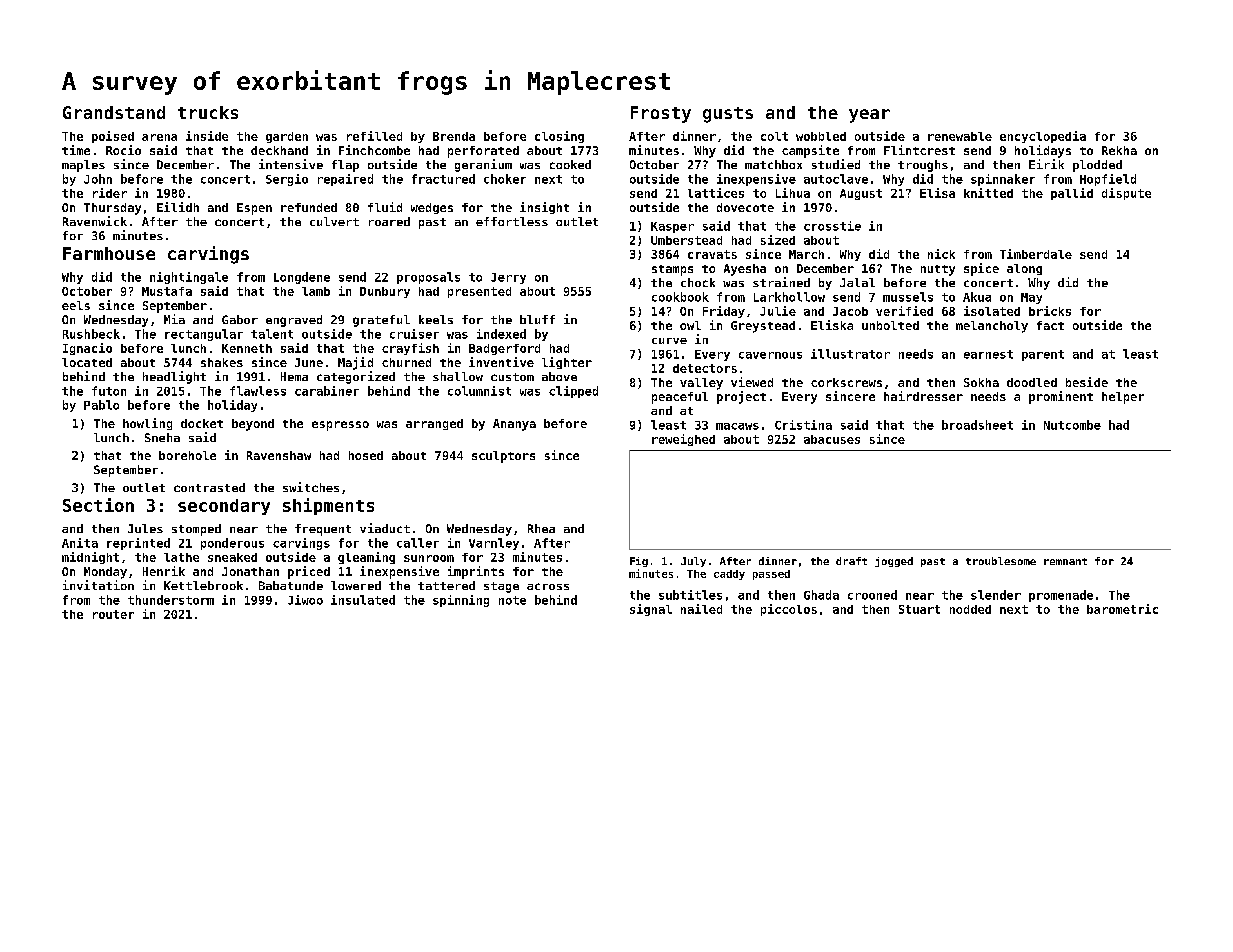 The width and height of the document is (1233, 952). Describe the element at coordinates (1087, 382) in the document. I see `beside` at that location.
